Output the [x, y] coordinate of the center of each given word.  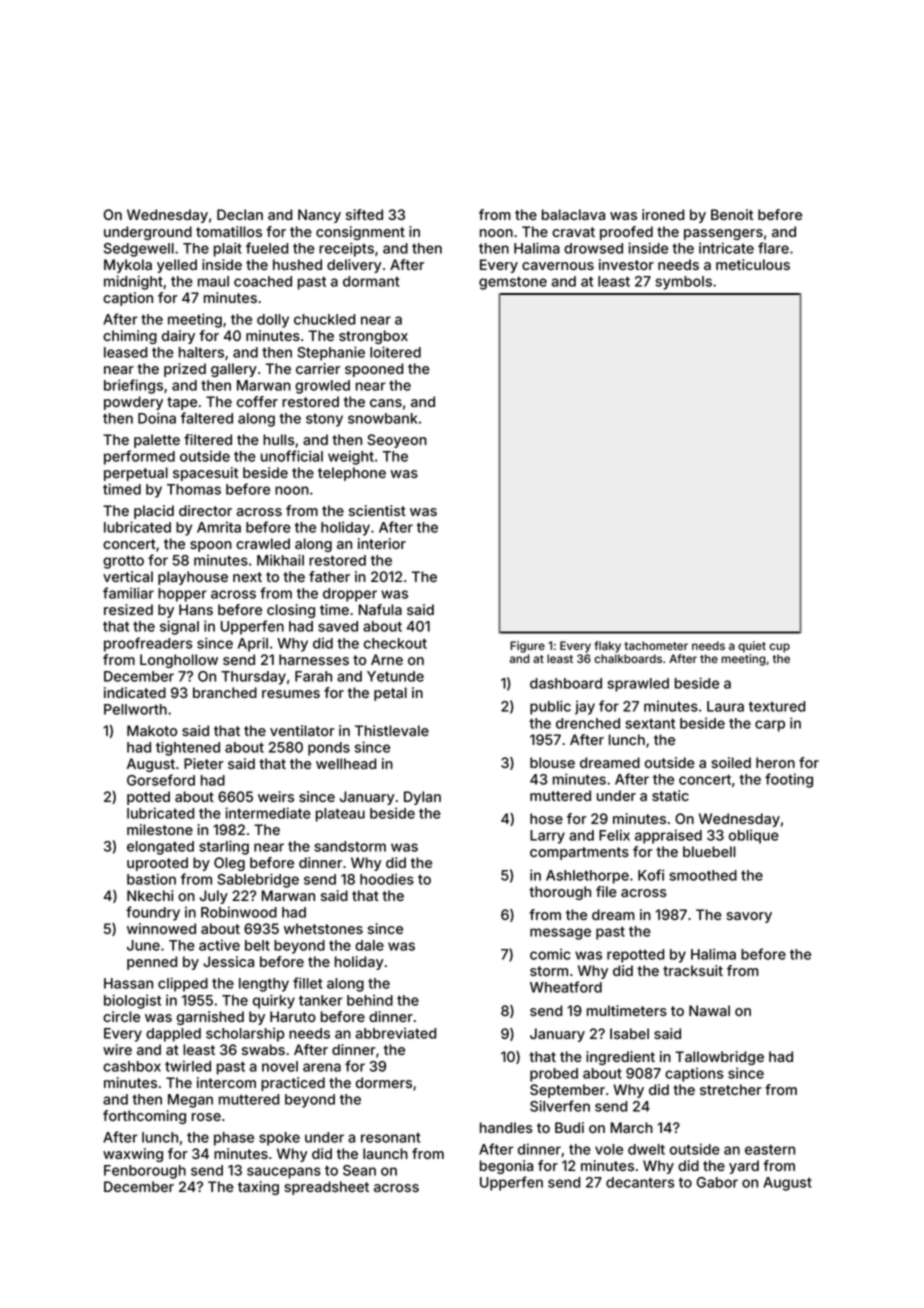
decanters [640, 1182]
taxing [258, 1188]
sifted [364, 214]
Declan [240, 214]
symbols [683, 283]
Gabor [717, 1182]
